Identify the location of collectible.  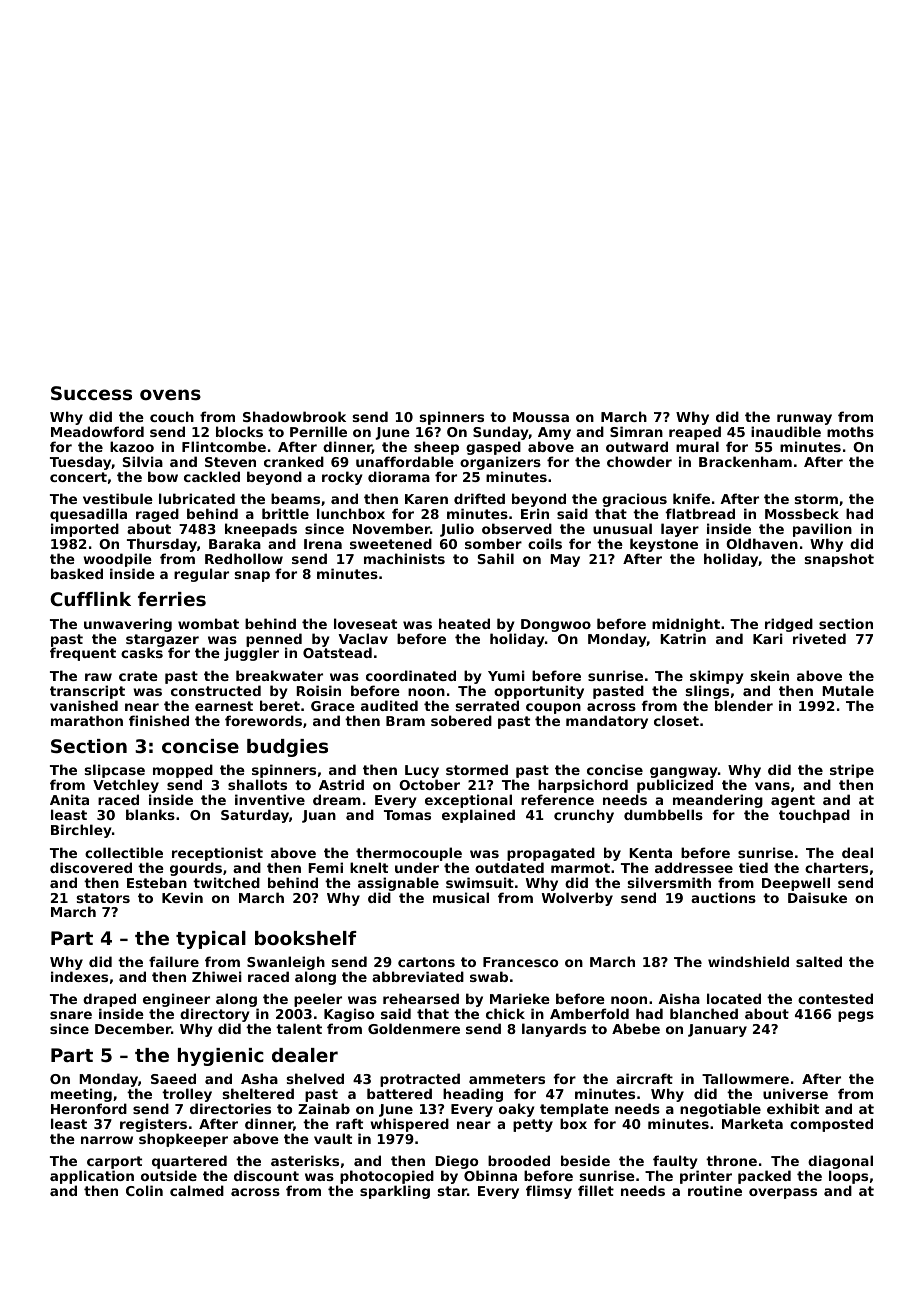
(124, 852).
